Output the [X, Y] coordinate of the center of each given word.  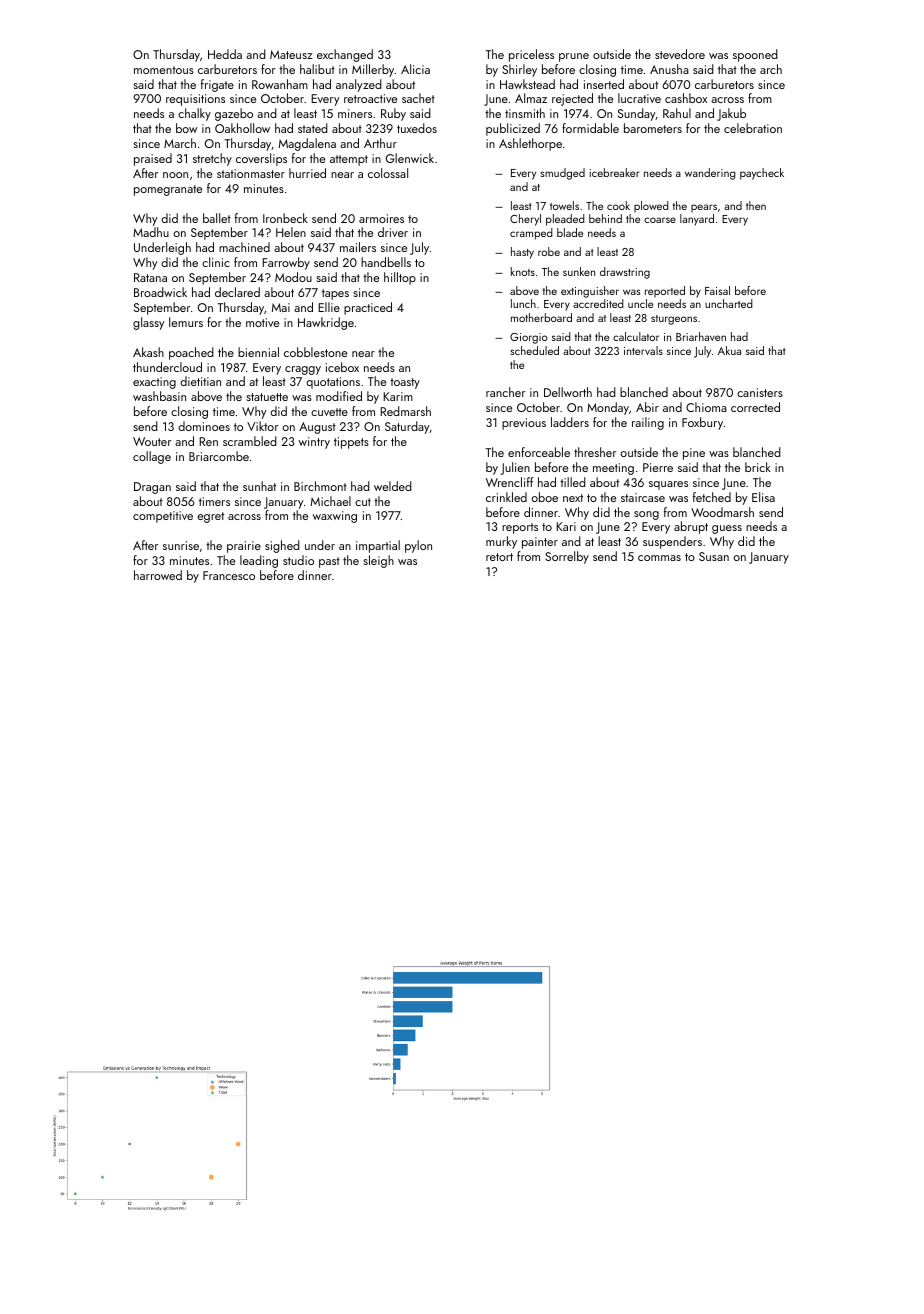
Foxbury [702, 423]
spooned [755, 55]
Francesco [229, 575]
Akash [148, 352]
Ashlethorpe [530, 144]
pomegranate [168, 190]
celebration [753, 128]
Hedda [225, 54]
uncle [640, 303]
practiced [368, 308]
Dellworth [568, 392]
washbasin [159, 396]
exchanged [345, 55]
